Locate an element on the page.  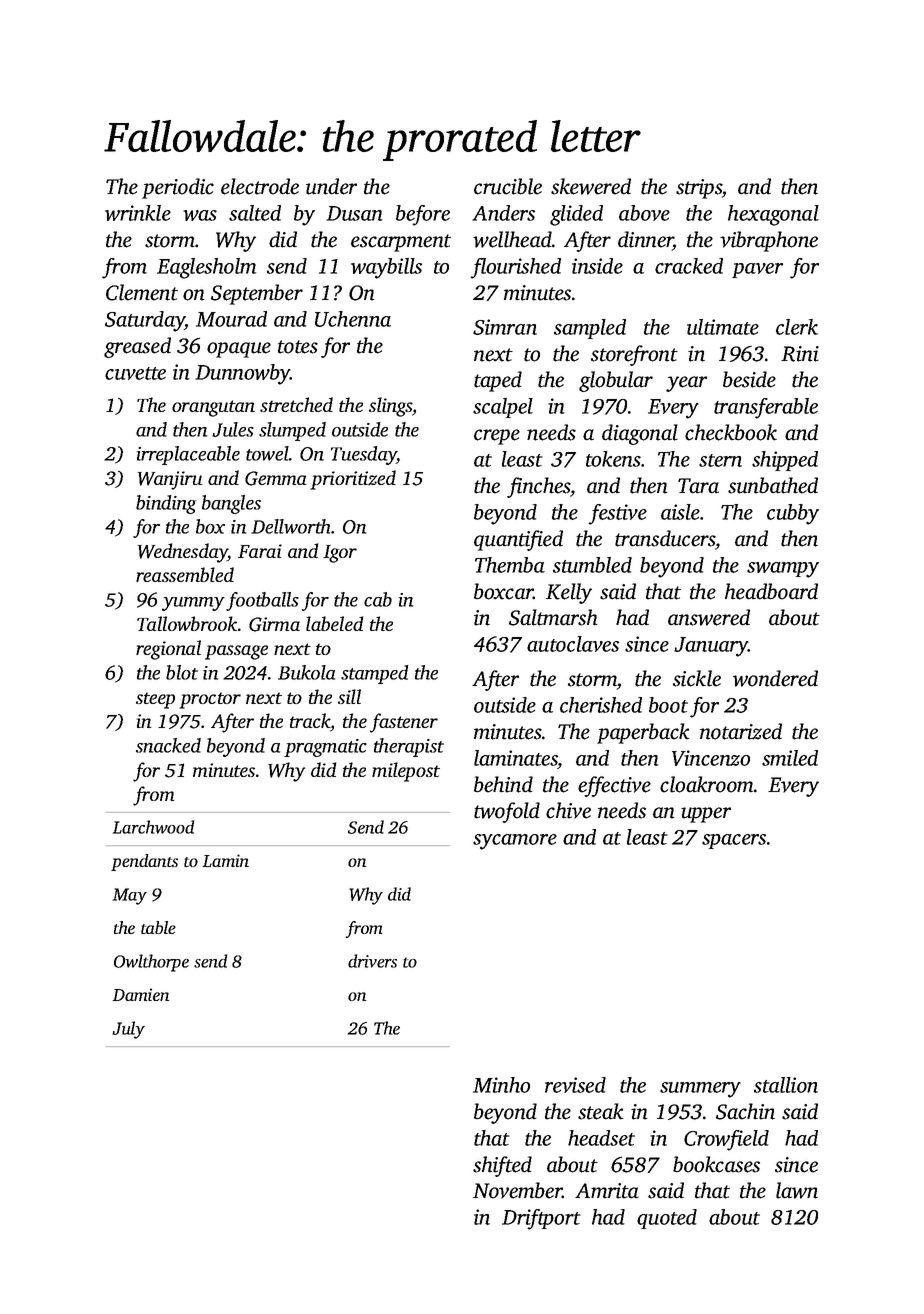
vibraphone is located at coordinates (769, 241).
